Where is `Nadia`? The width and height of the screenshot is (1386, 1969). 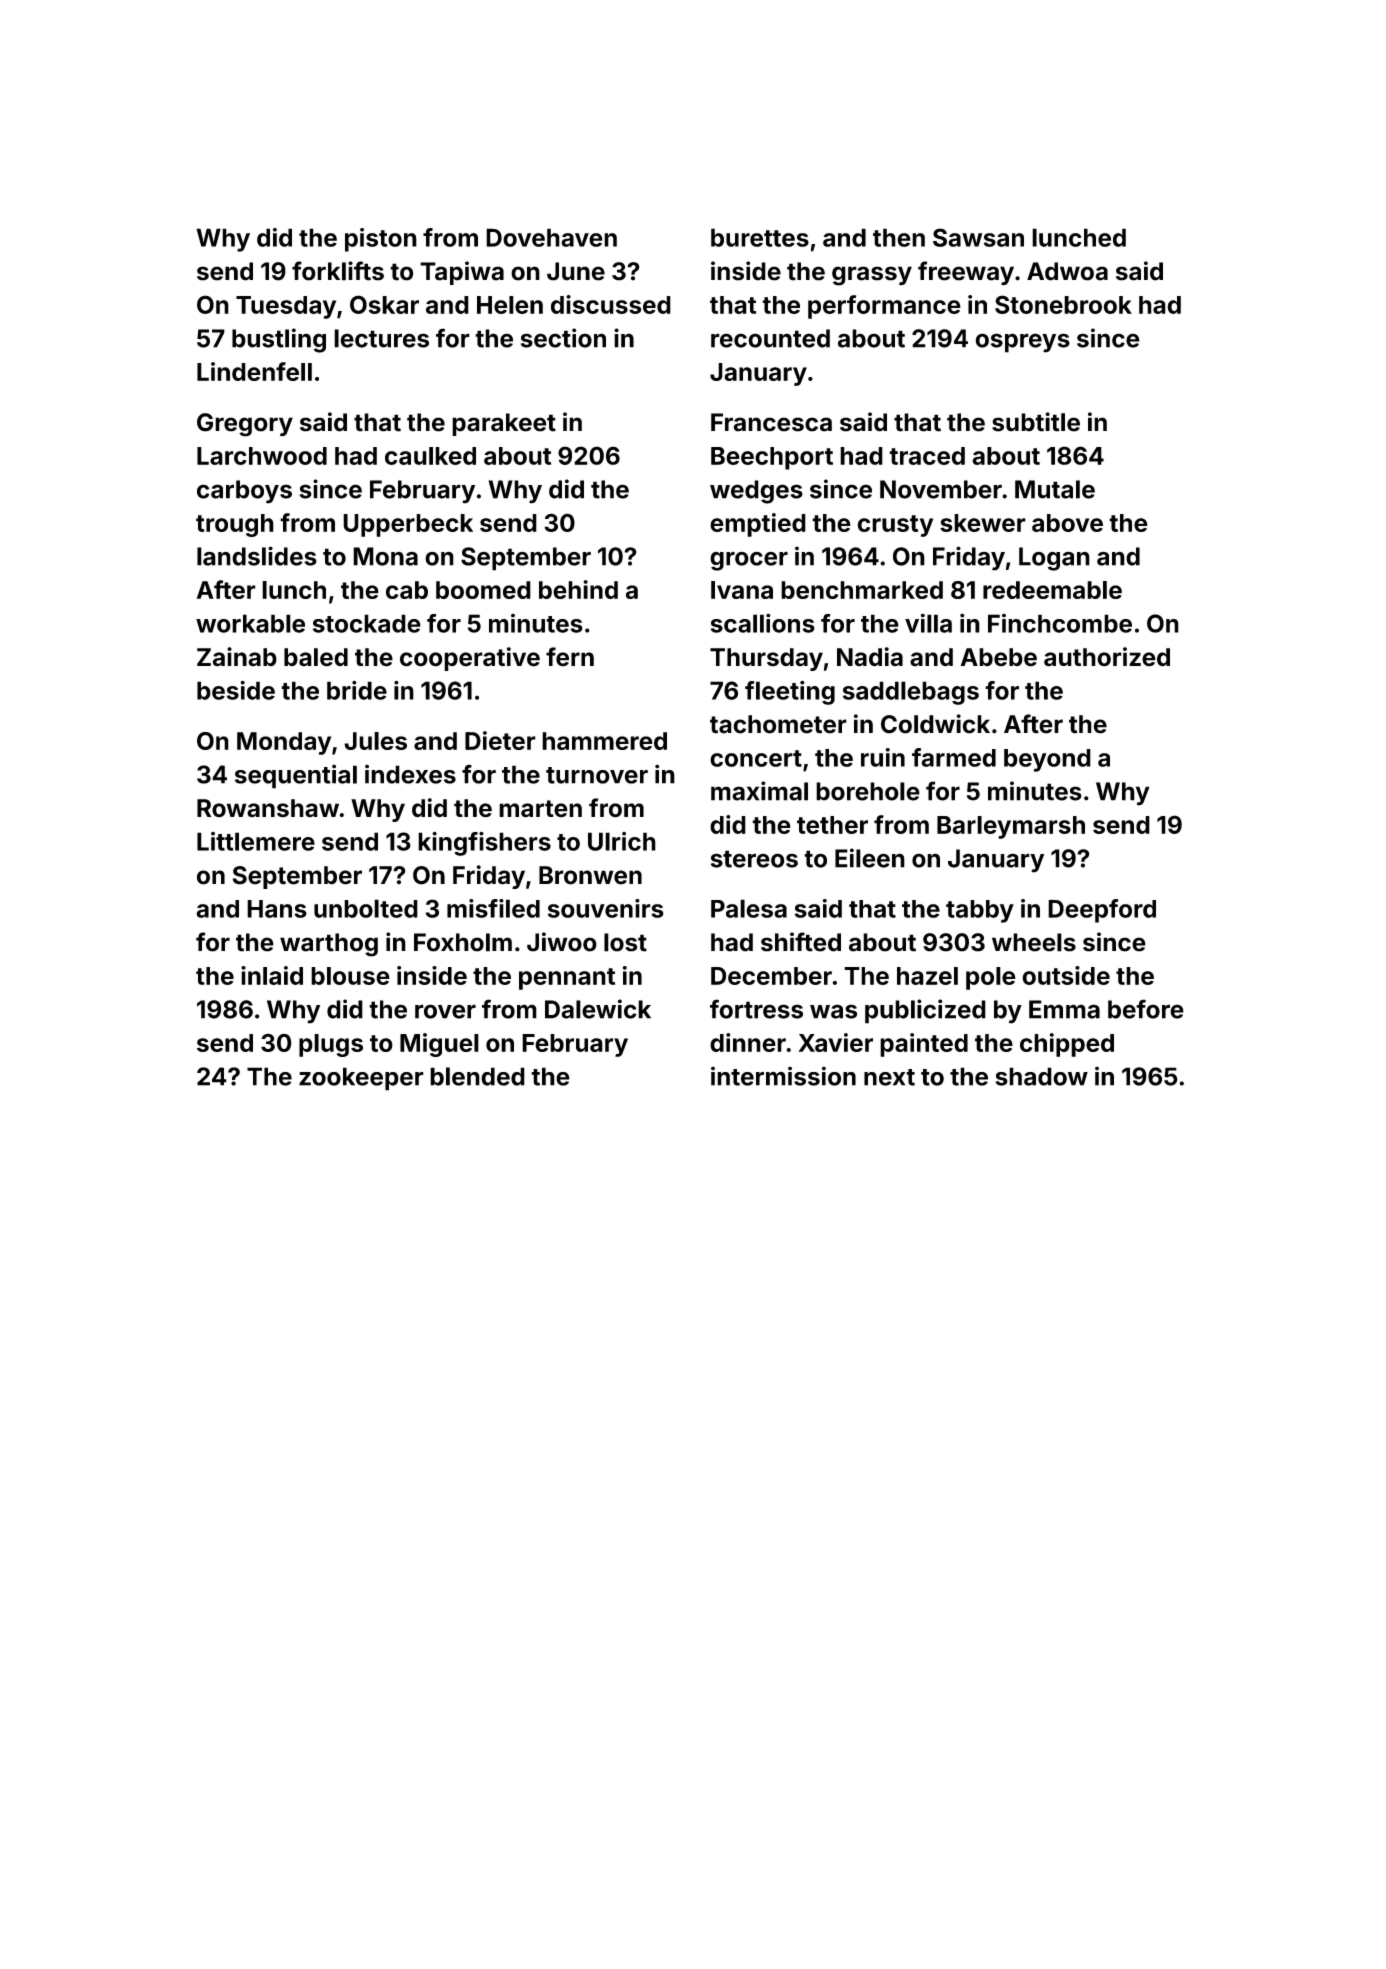
Nadia is located at coordinates (870, 657).
